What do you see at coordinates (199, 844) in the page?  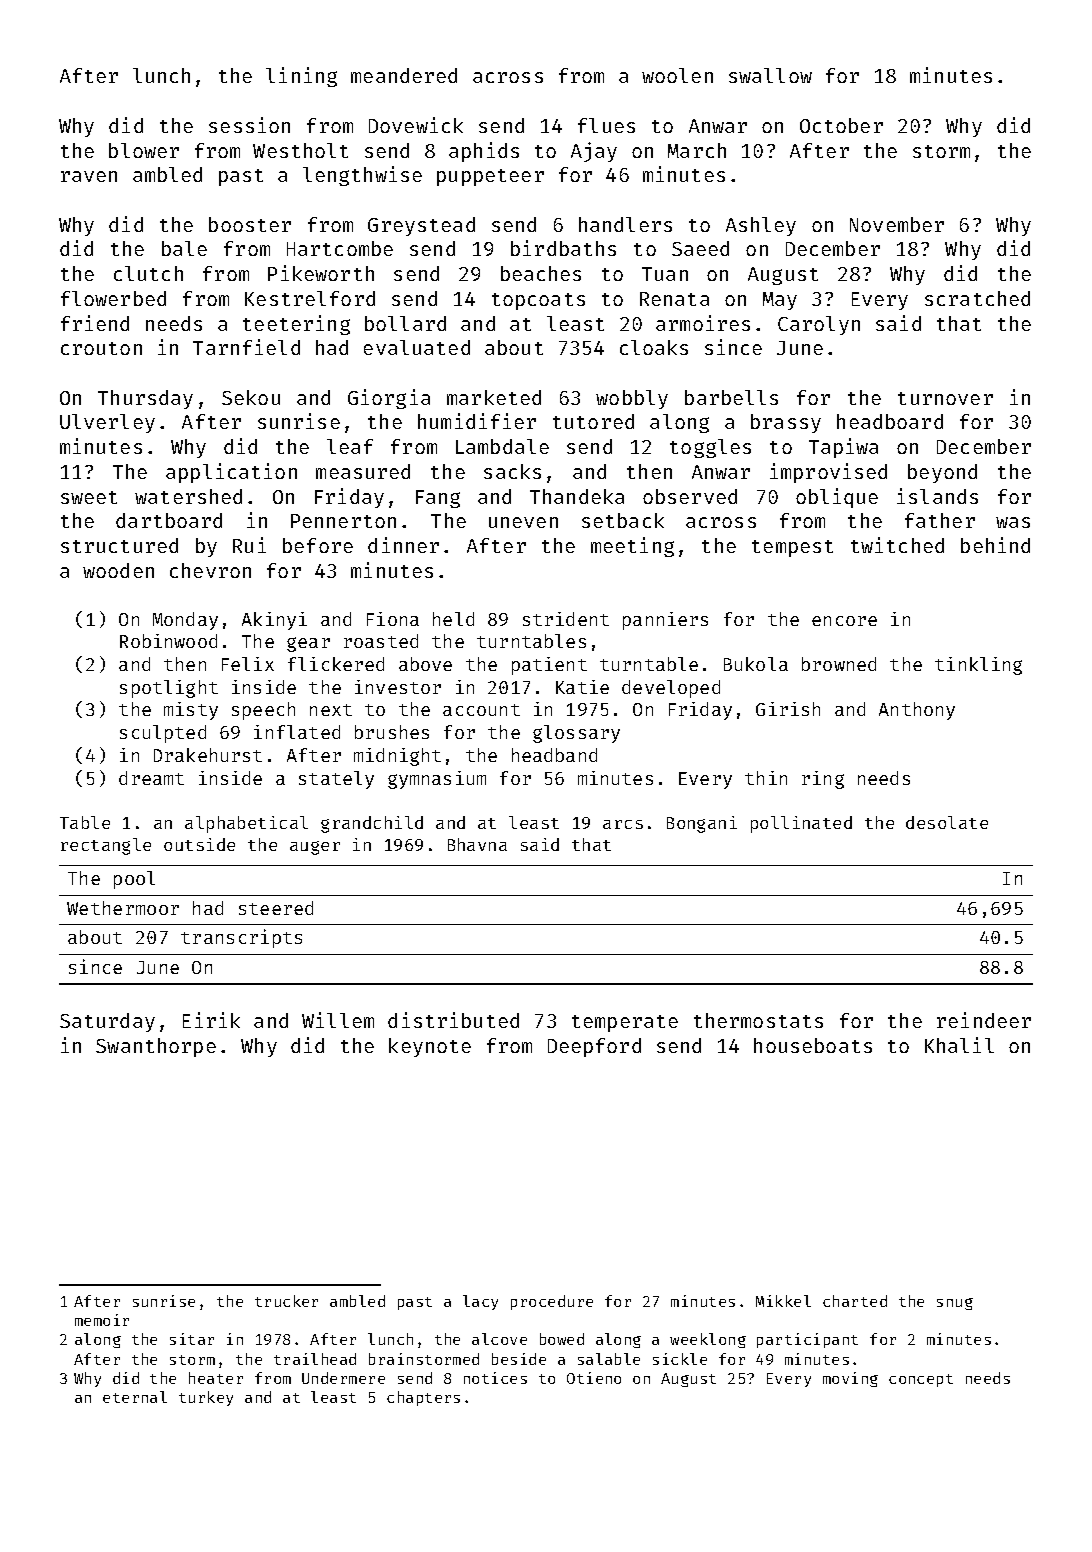 I see `outside` at bounding box center [199, 844].
